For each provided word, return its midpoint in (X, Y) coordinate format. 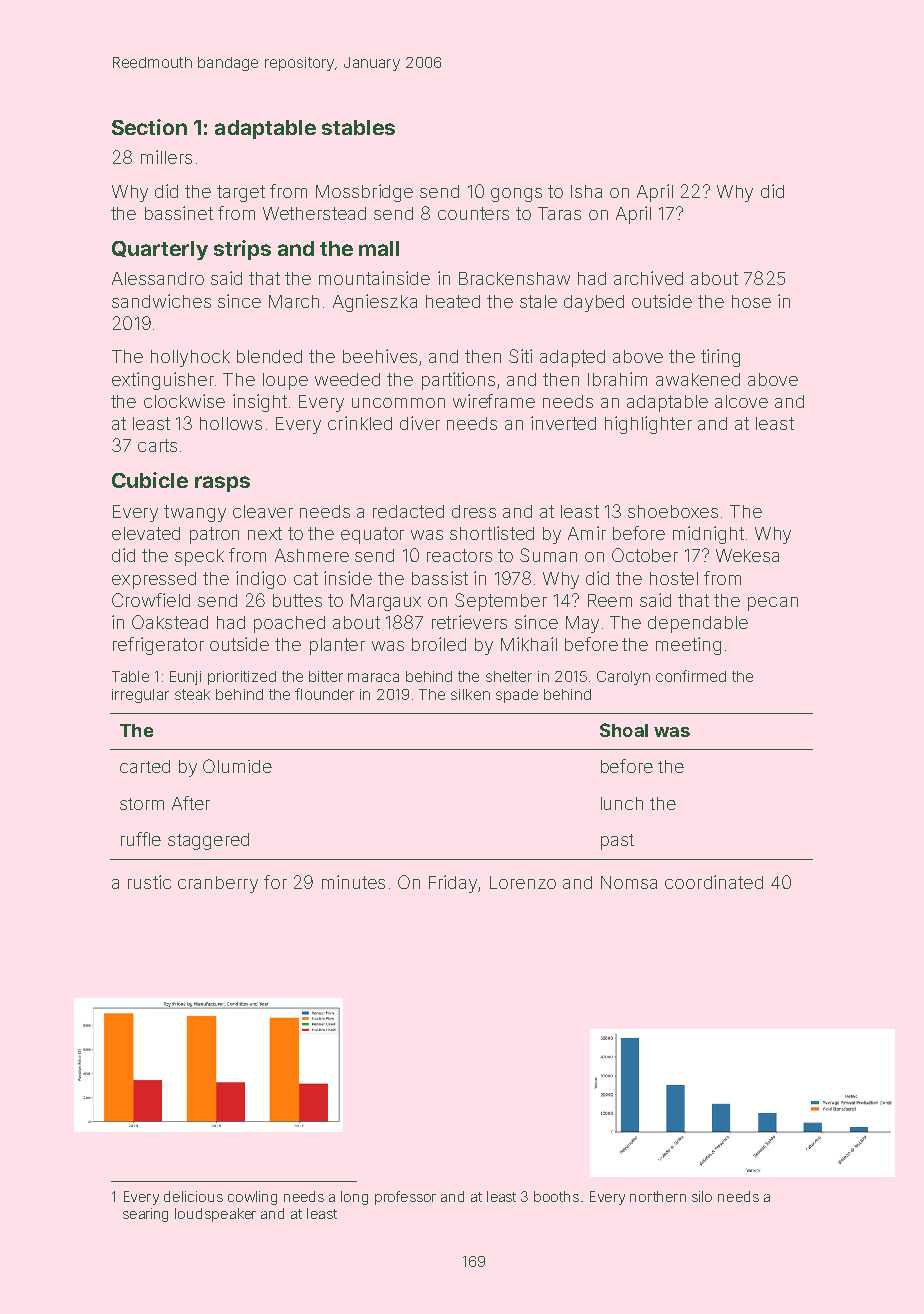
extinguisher (163, 381)
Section (149, 127)
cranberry (218, 884)
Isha (586, 191)
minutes (353, 882)
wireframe (494, 401)
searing (145, 1215)
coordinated (714, 882)
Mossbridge (364, 193)
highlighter (648, 425)
